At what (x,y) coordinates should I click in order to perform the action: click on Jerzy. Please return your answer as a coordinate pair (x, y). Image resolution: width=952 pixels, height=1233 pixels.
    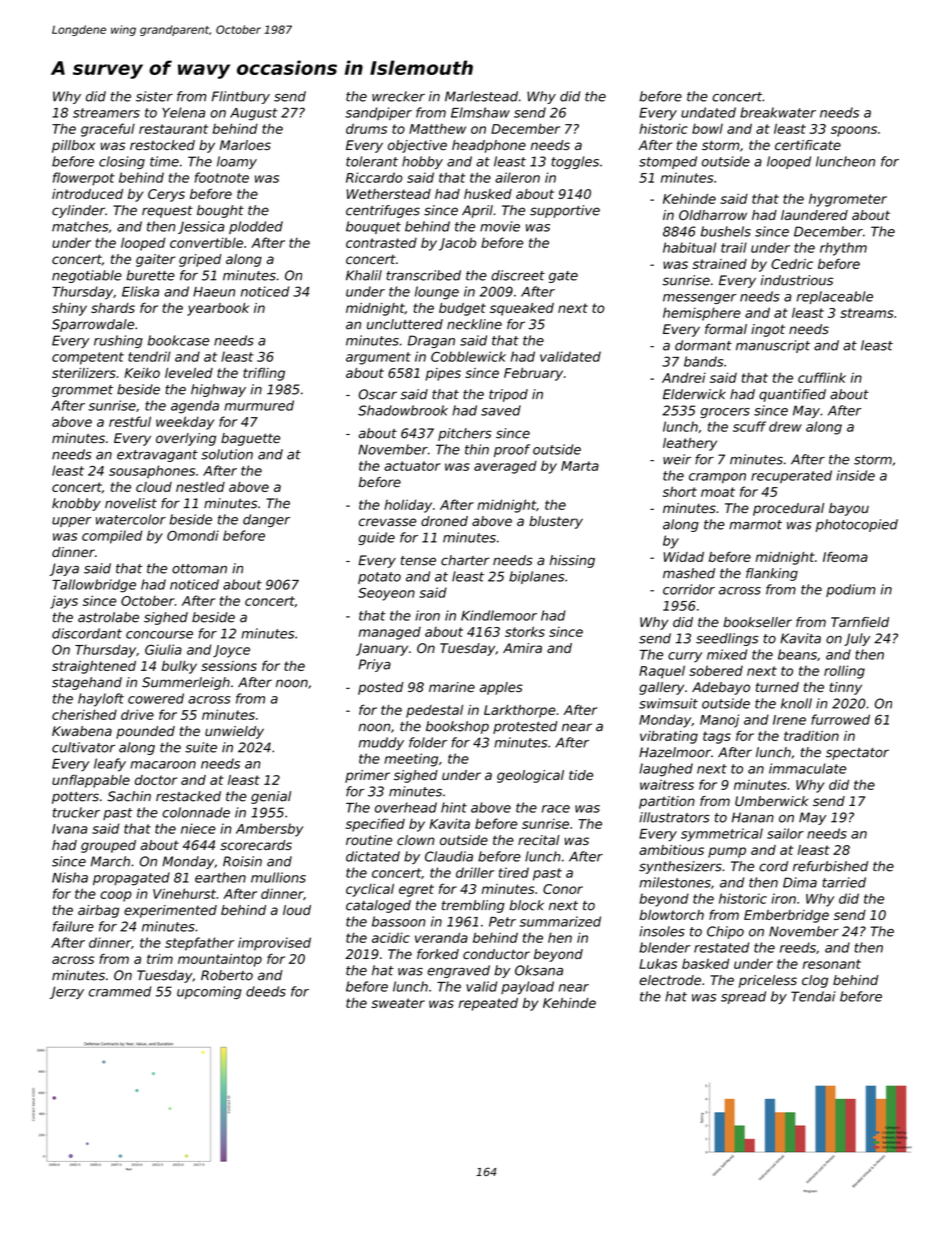
    Looking at the image, I should click on (67, 992).
